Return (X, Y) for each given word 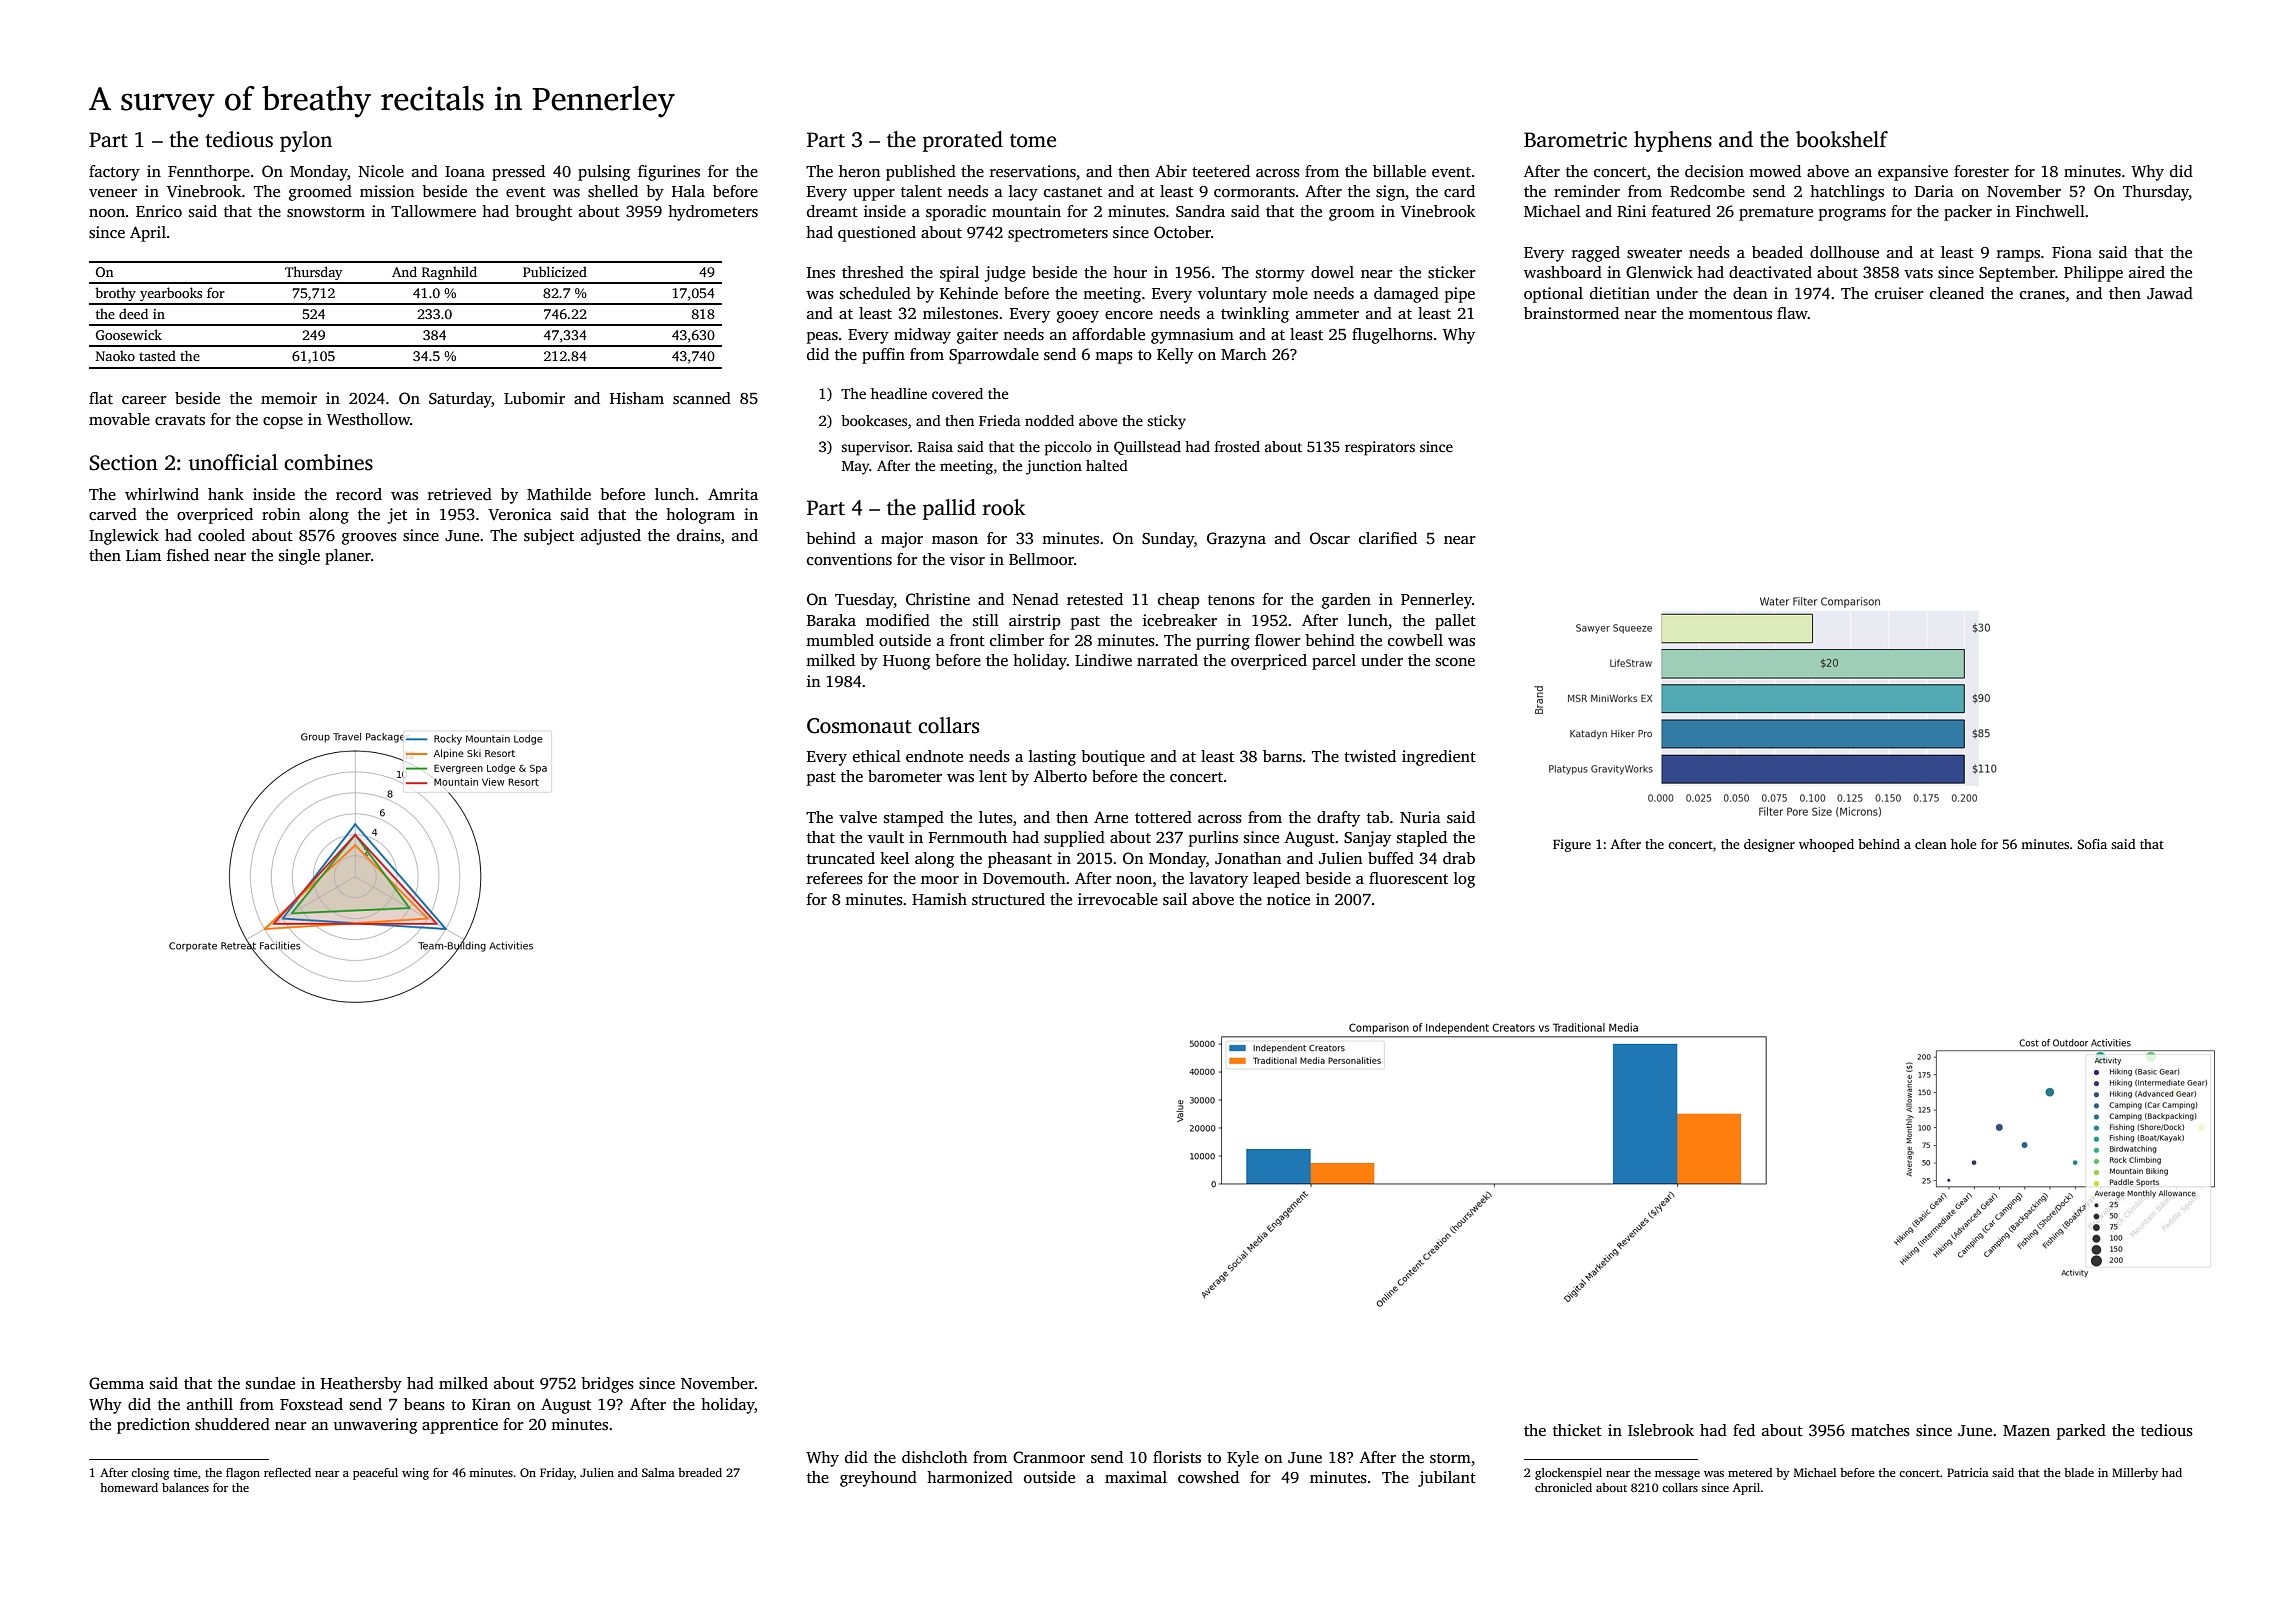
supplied (1074, 839)
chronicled (1563, 1487)
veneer (113, 193)
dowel (1332, 272)
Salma (658, 1472)
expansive (1913, 173)
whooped (1826, 845)
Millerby (2135, 1474)
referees (835, 878)
